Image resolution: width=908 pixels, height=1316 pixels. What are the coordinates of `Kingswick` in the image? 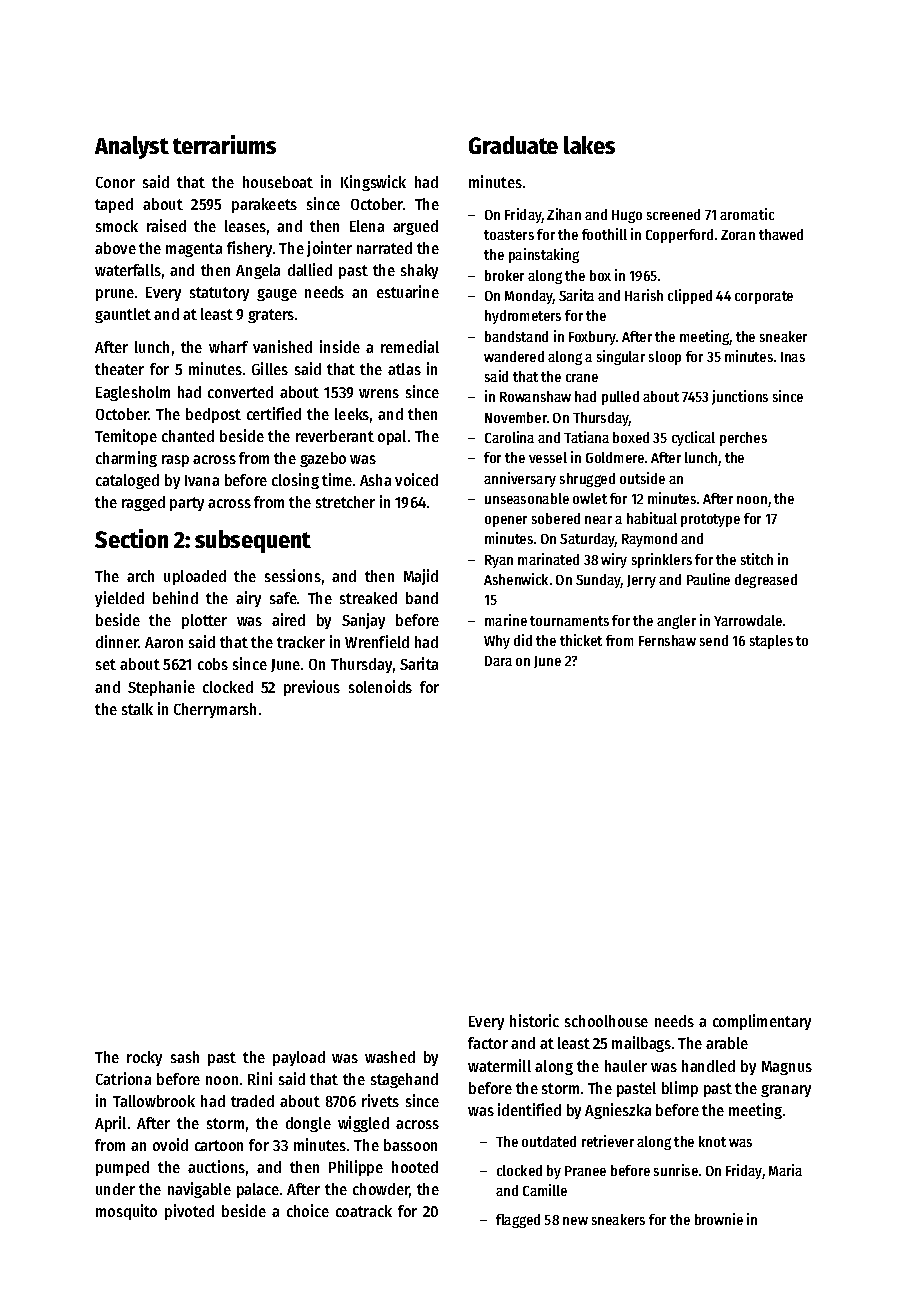 It's located at (373, 183).
